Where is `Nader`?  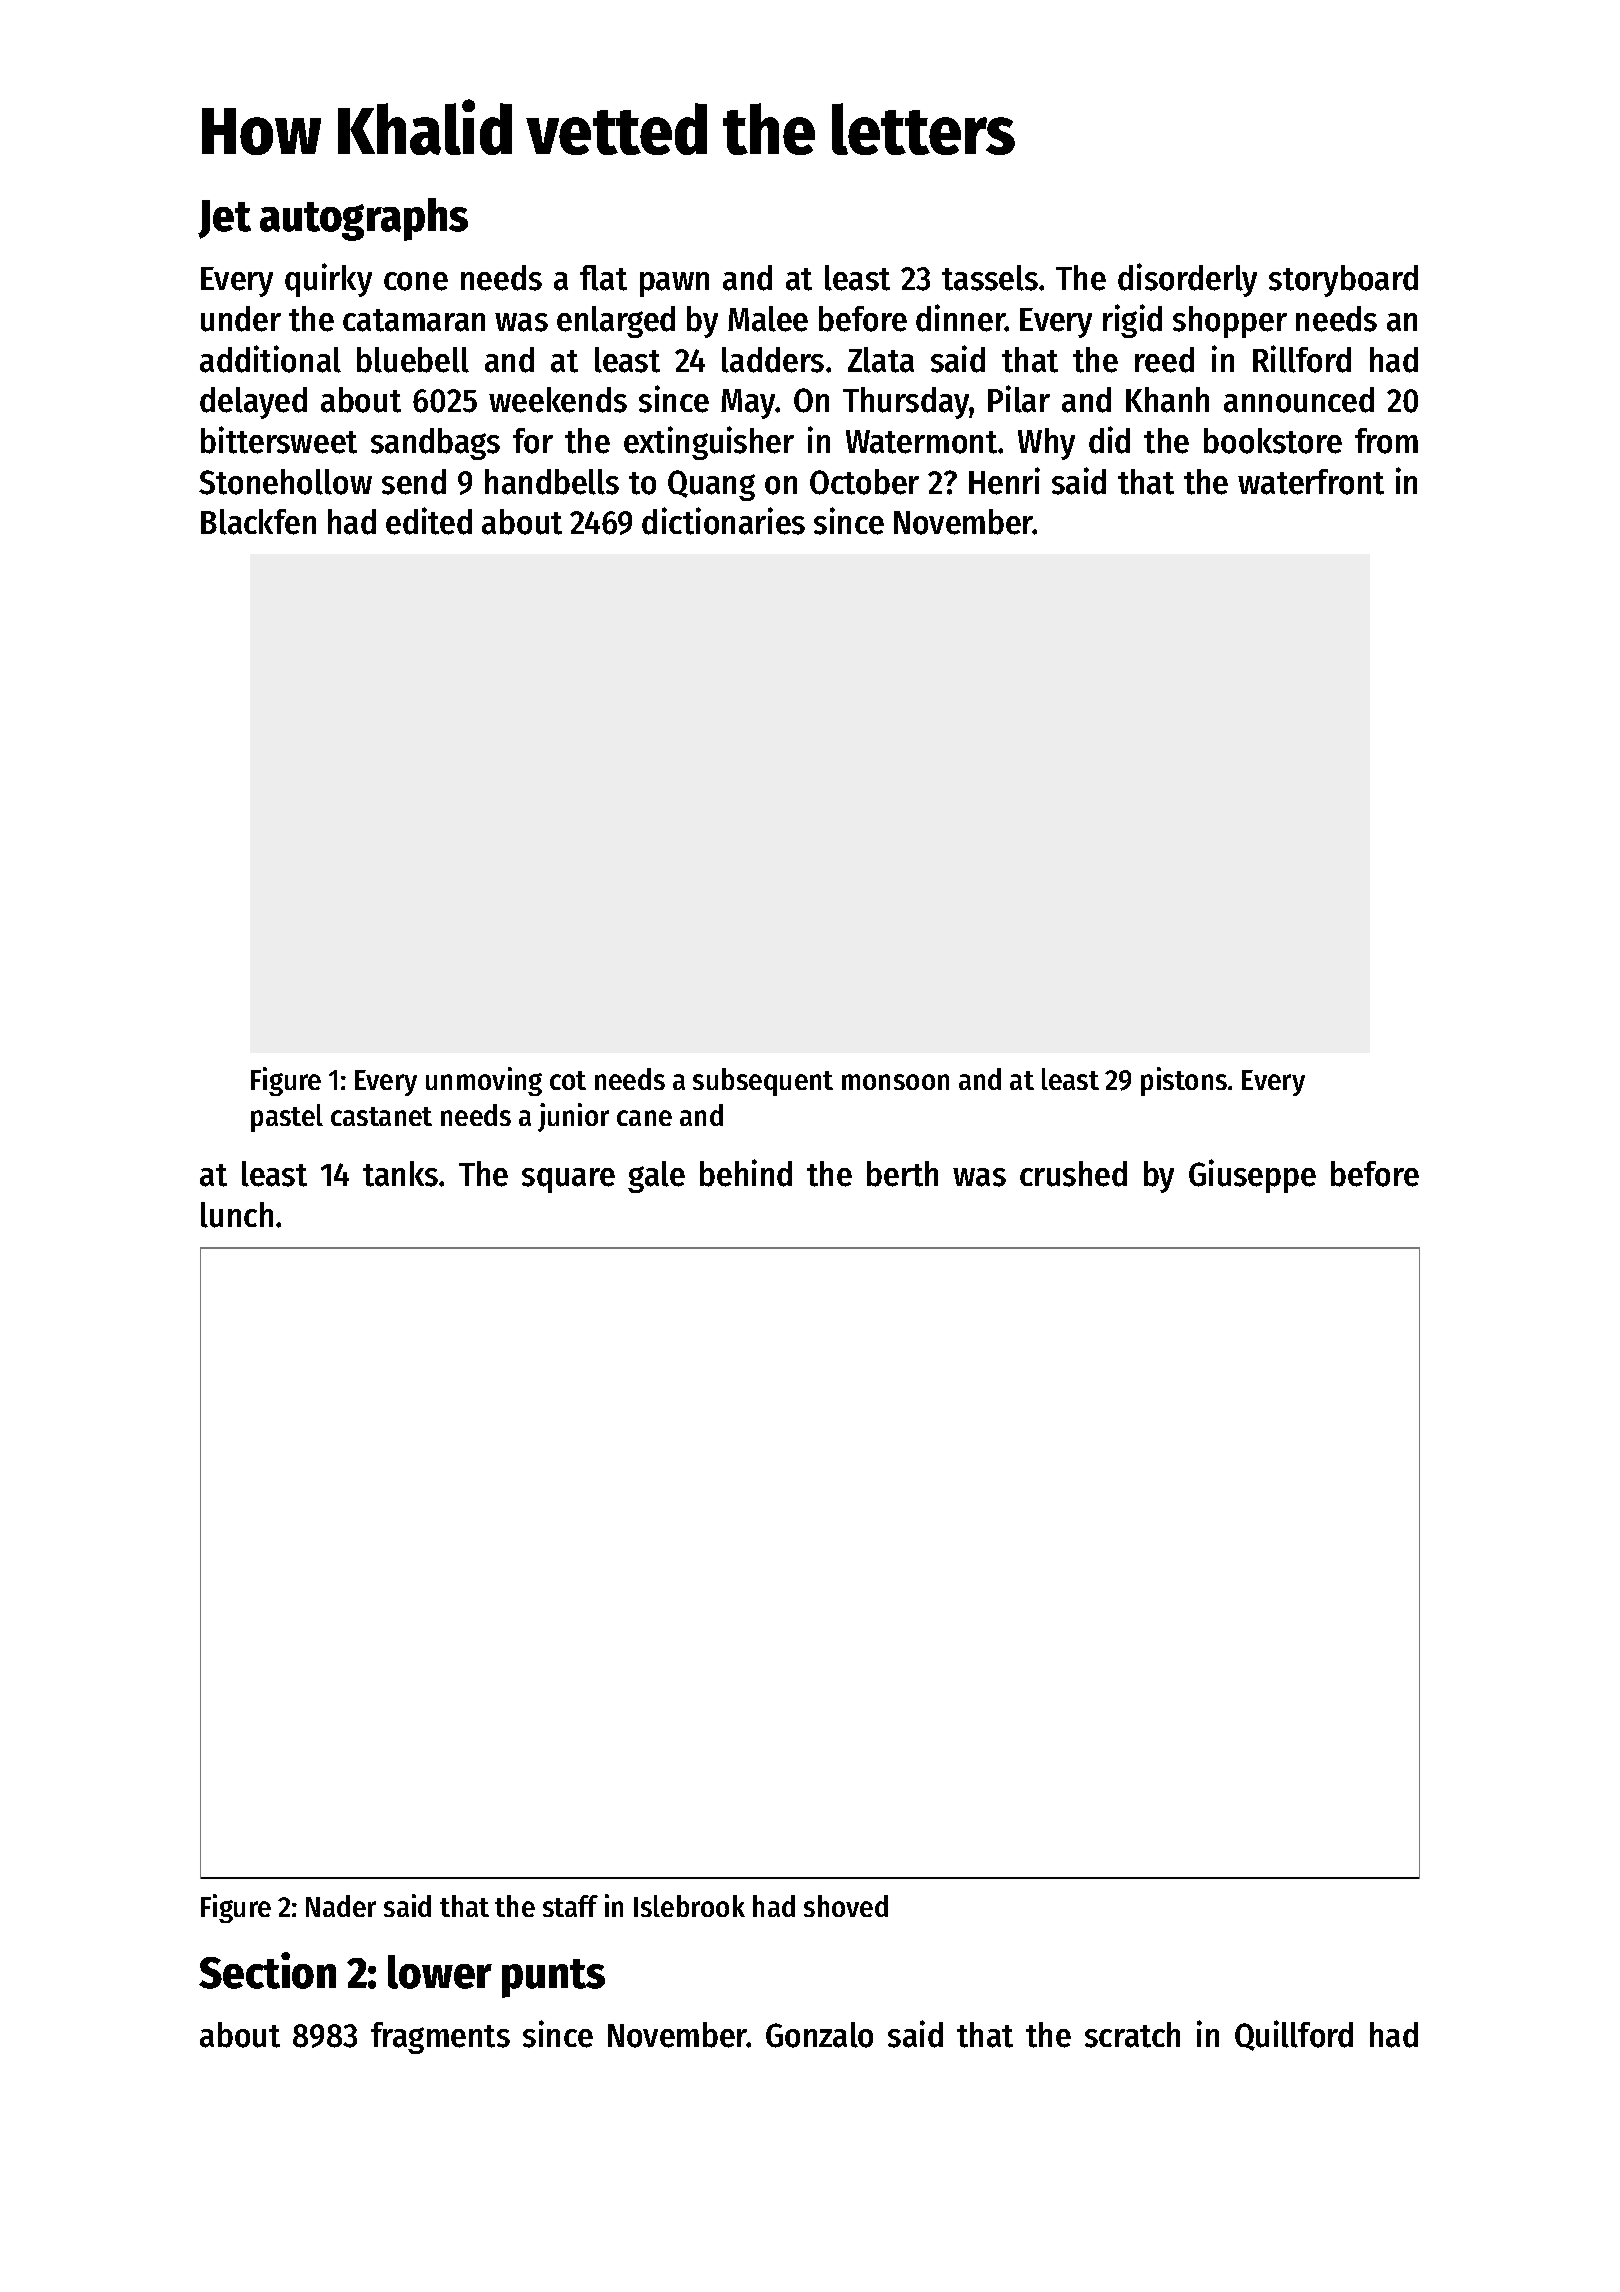 Nader is located at coordinates (341, 1906).
